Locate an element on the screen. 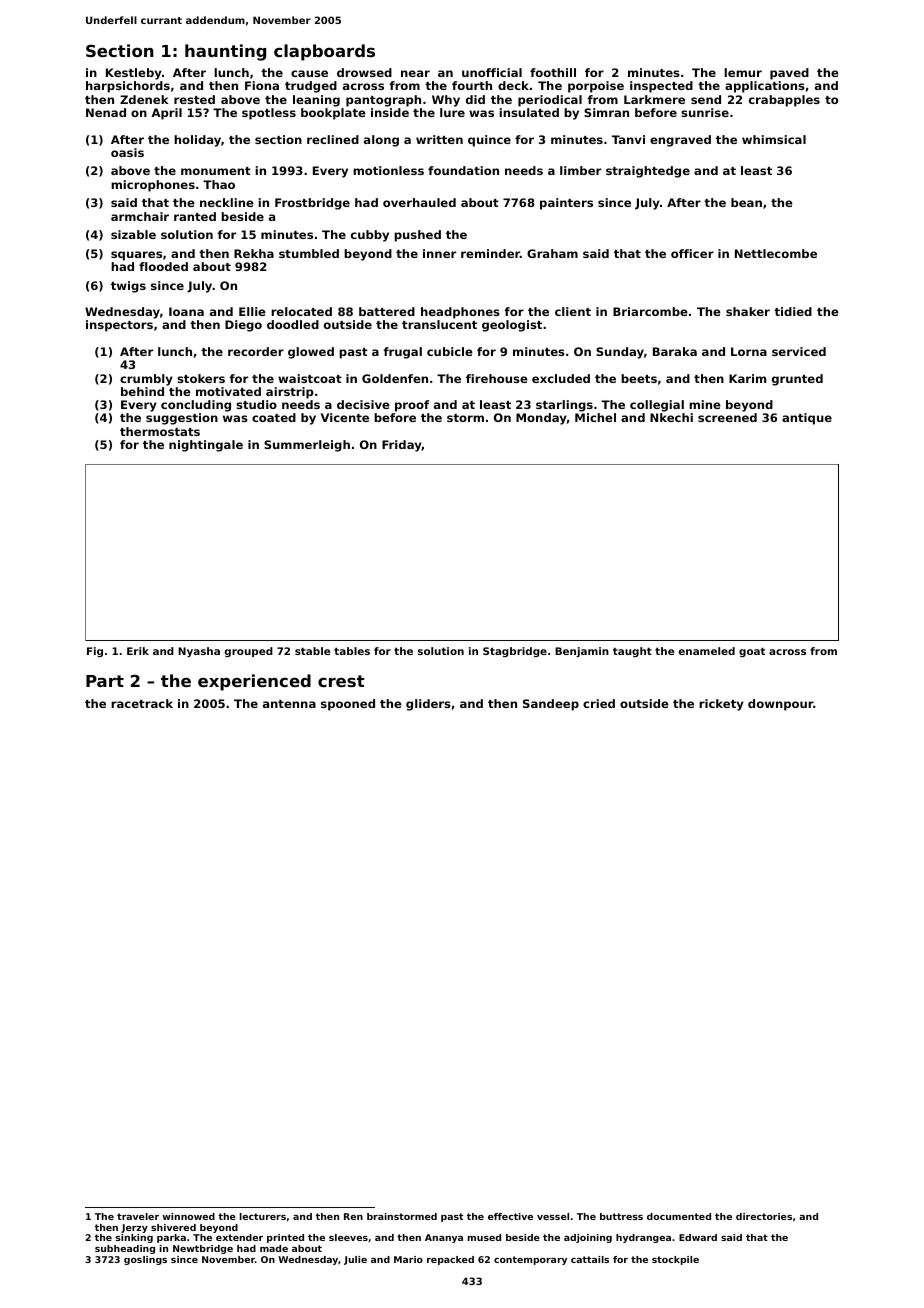 The height and width of the screenshot is (1308, 924). near is located at coordinates (415, 73).
